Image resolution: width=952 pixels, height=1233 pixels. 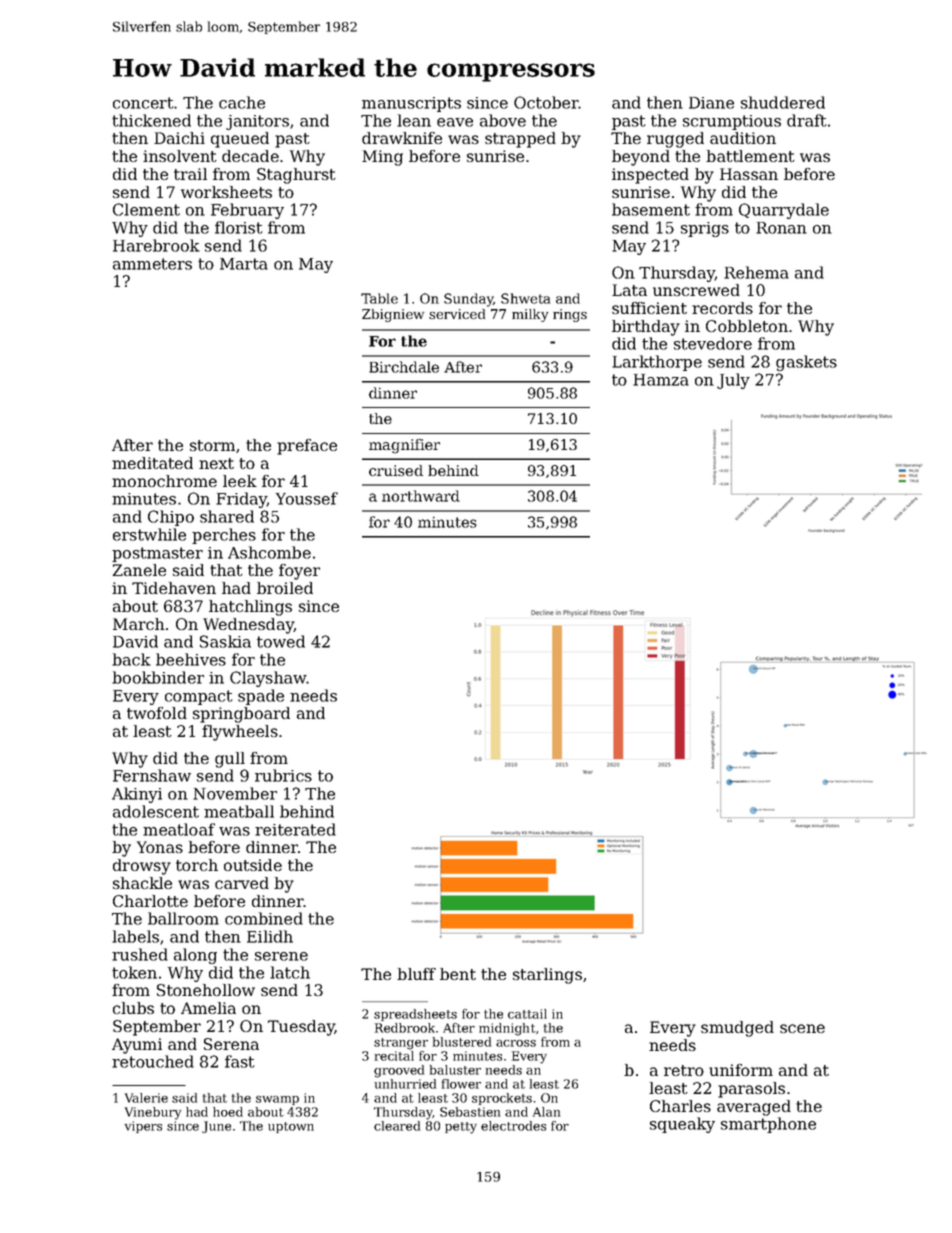 What do you see at coordinates (547, 976) in the page?
I see `starlings` at bounding box center [547, 976].
